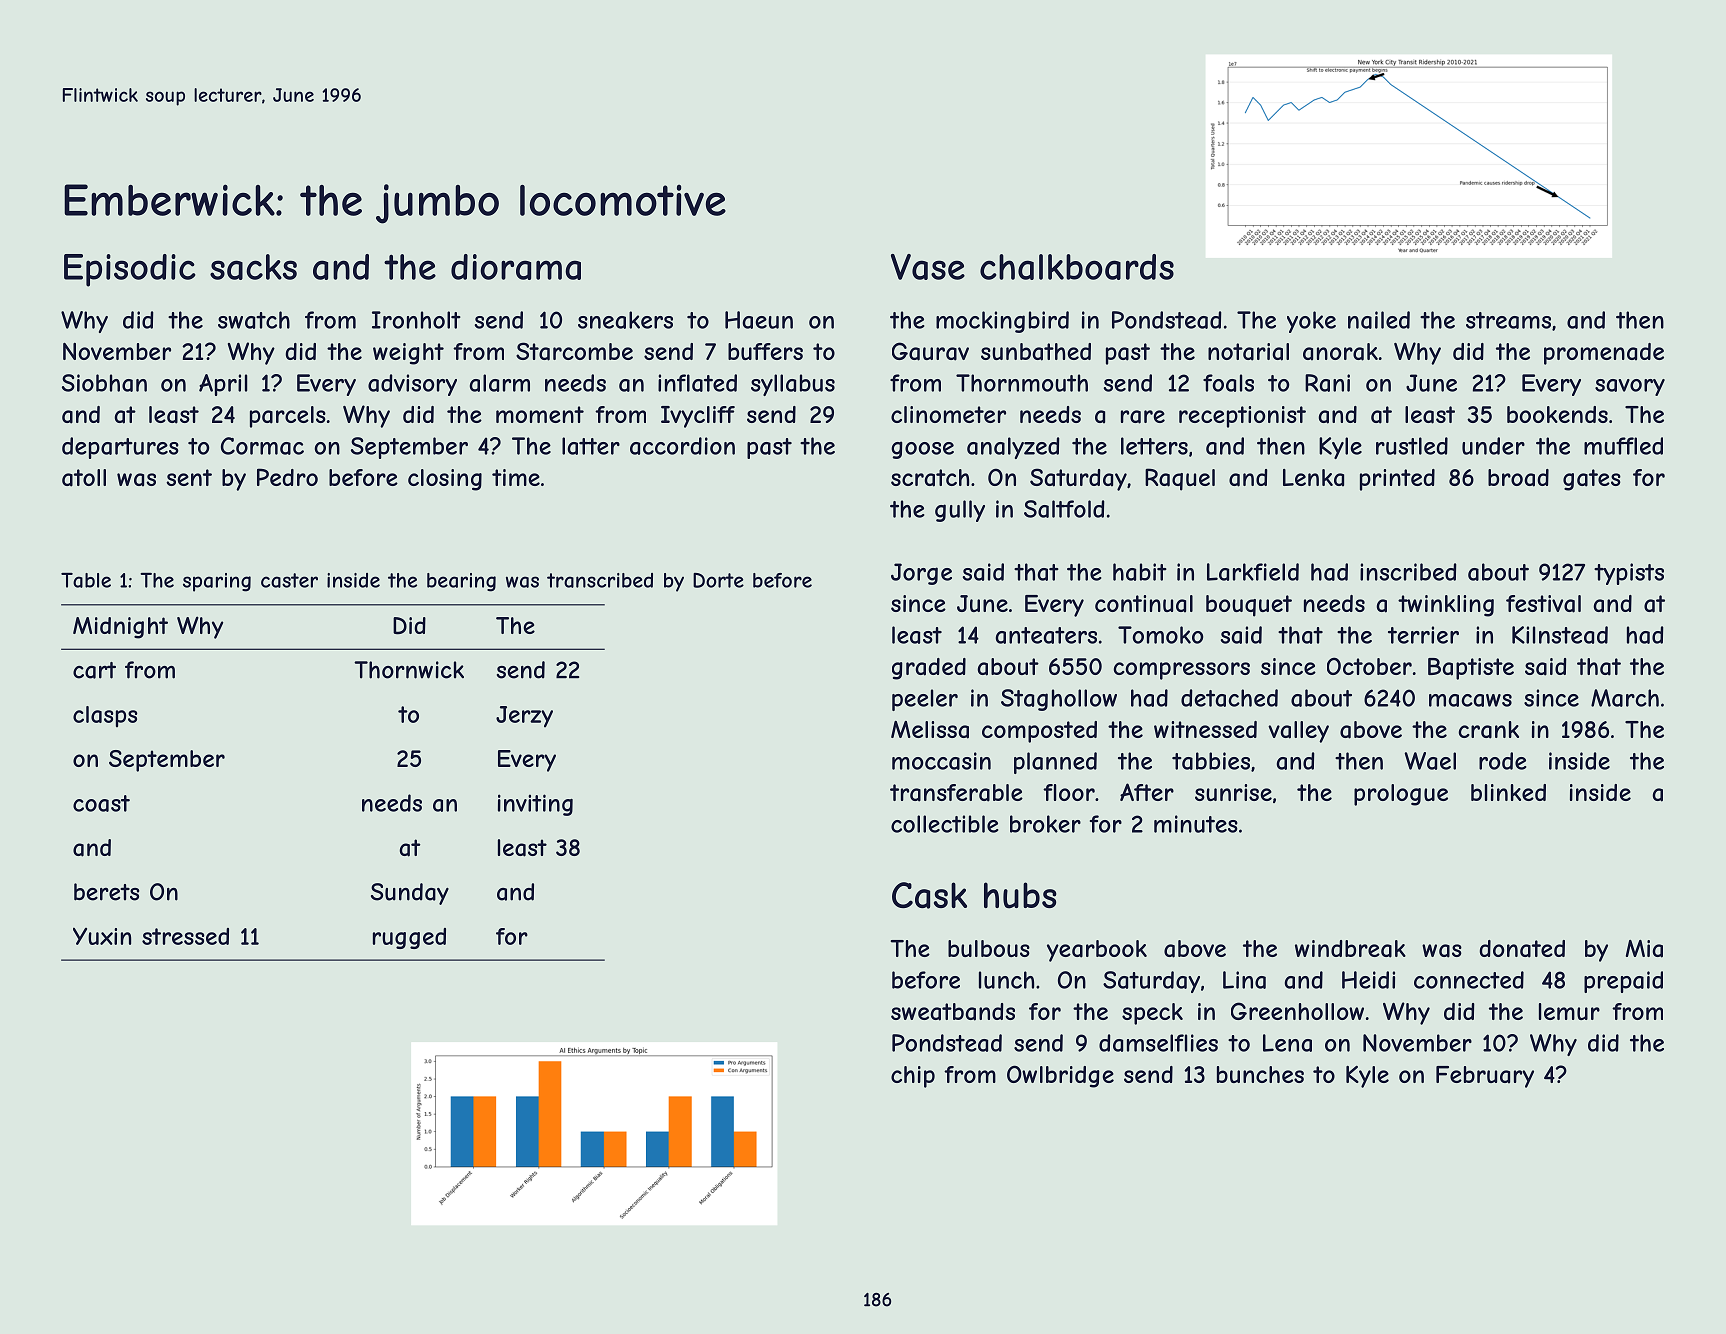 This page has width=1726, height=1334. Describe the element at coordinates (461, 582) in the page. I see `bearing` at that location.
